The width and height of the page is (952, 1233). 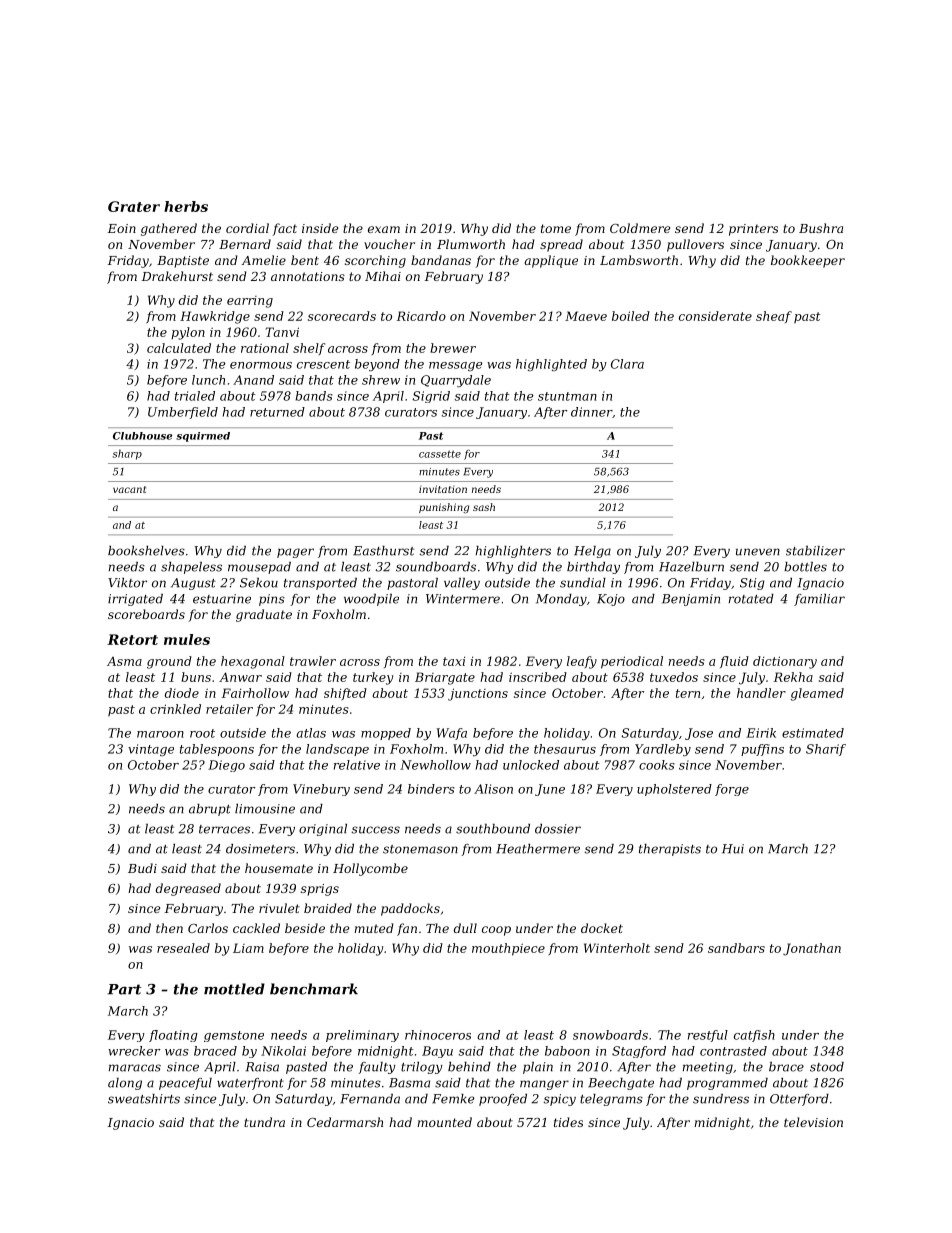 I want to click on squirmed, so click(x=203, y=437).
